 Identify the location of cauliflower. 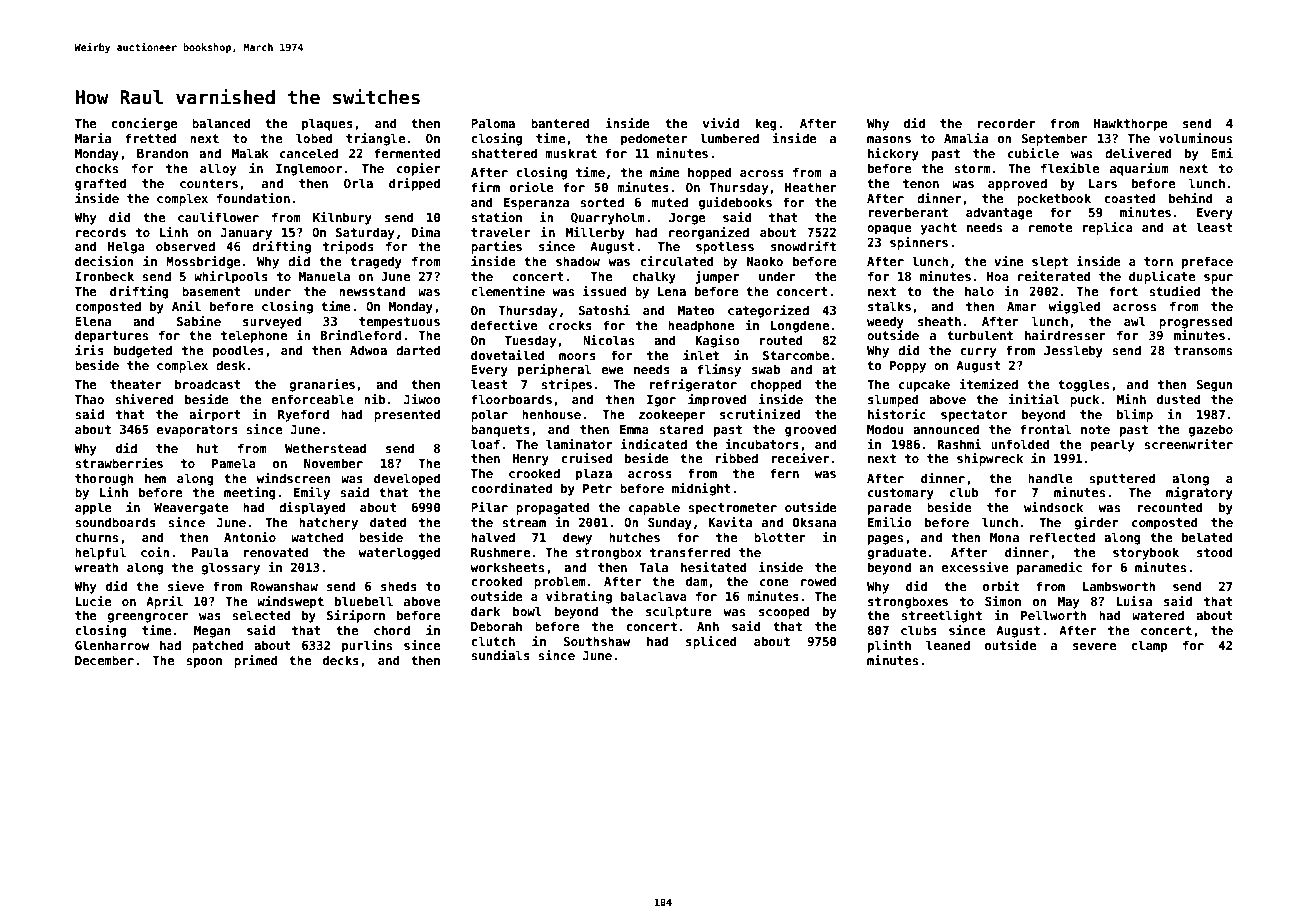
(218, 217).
